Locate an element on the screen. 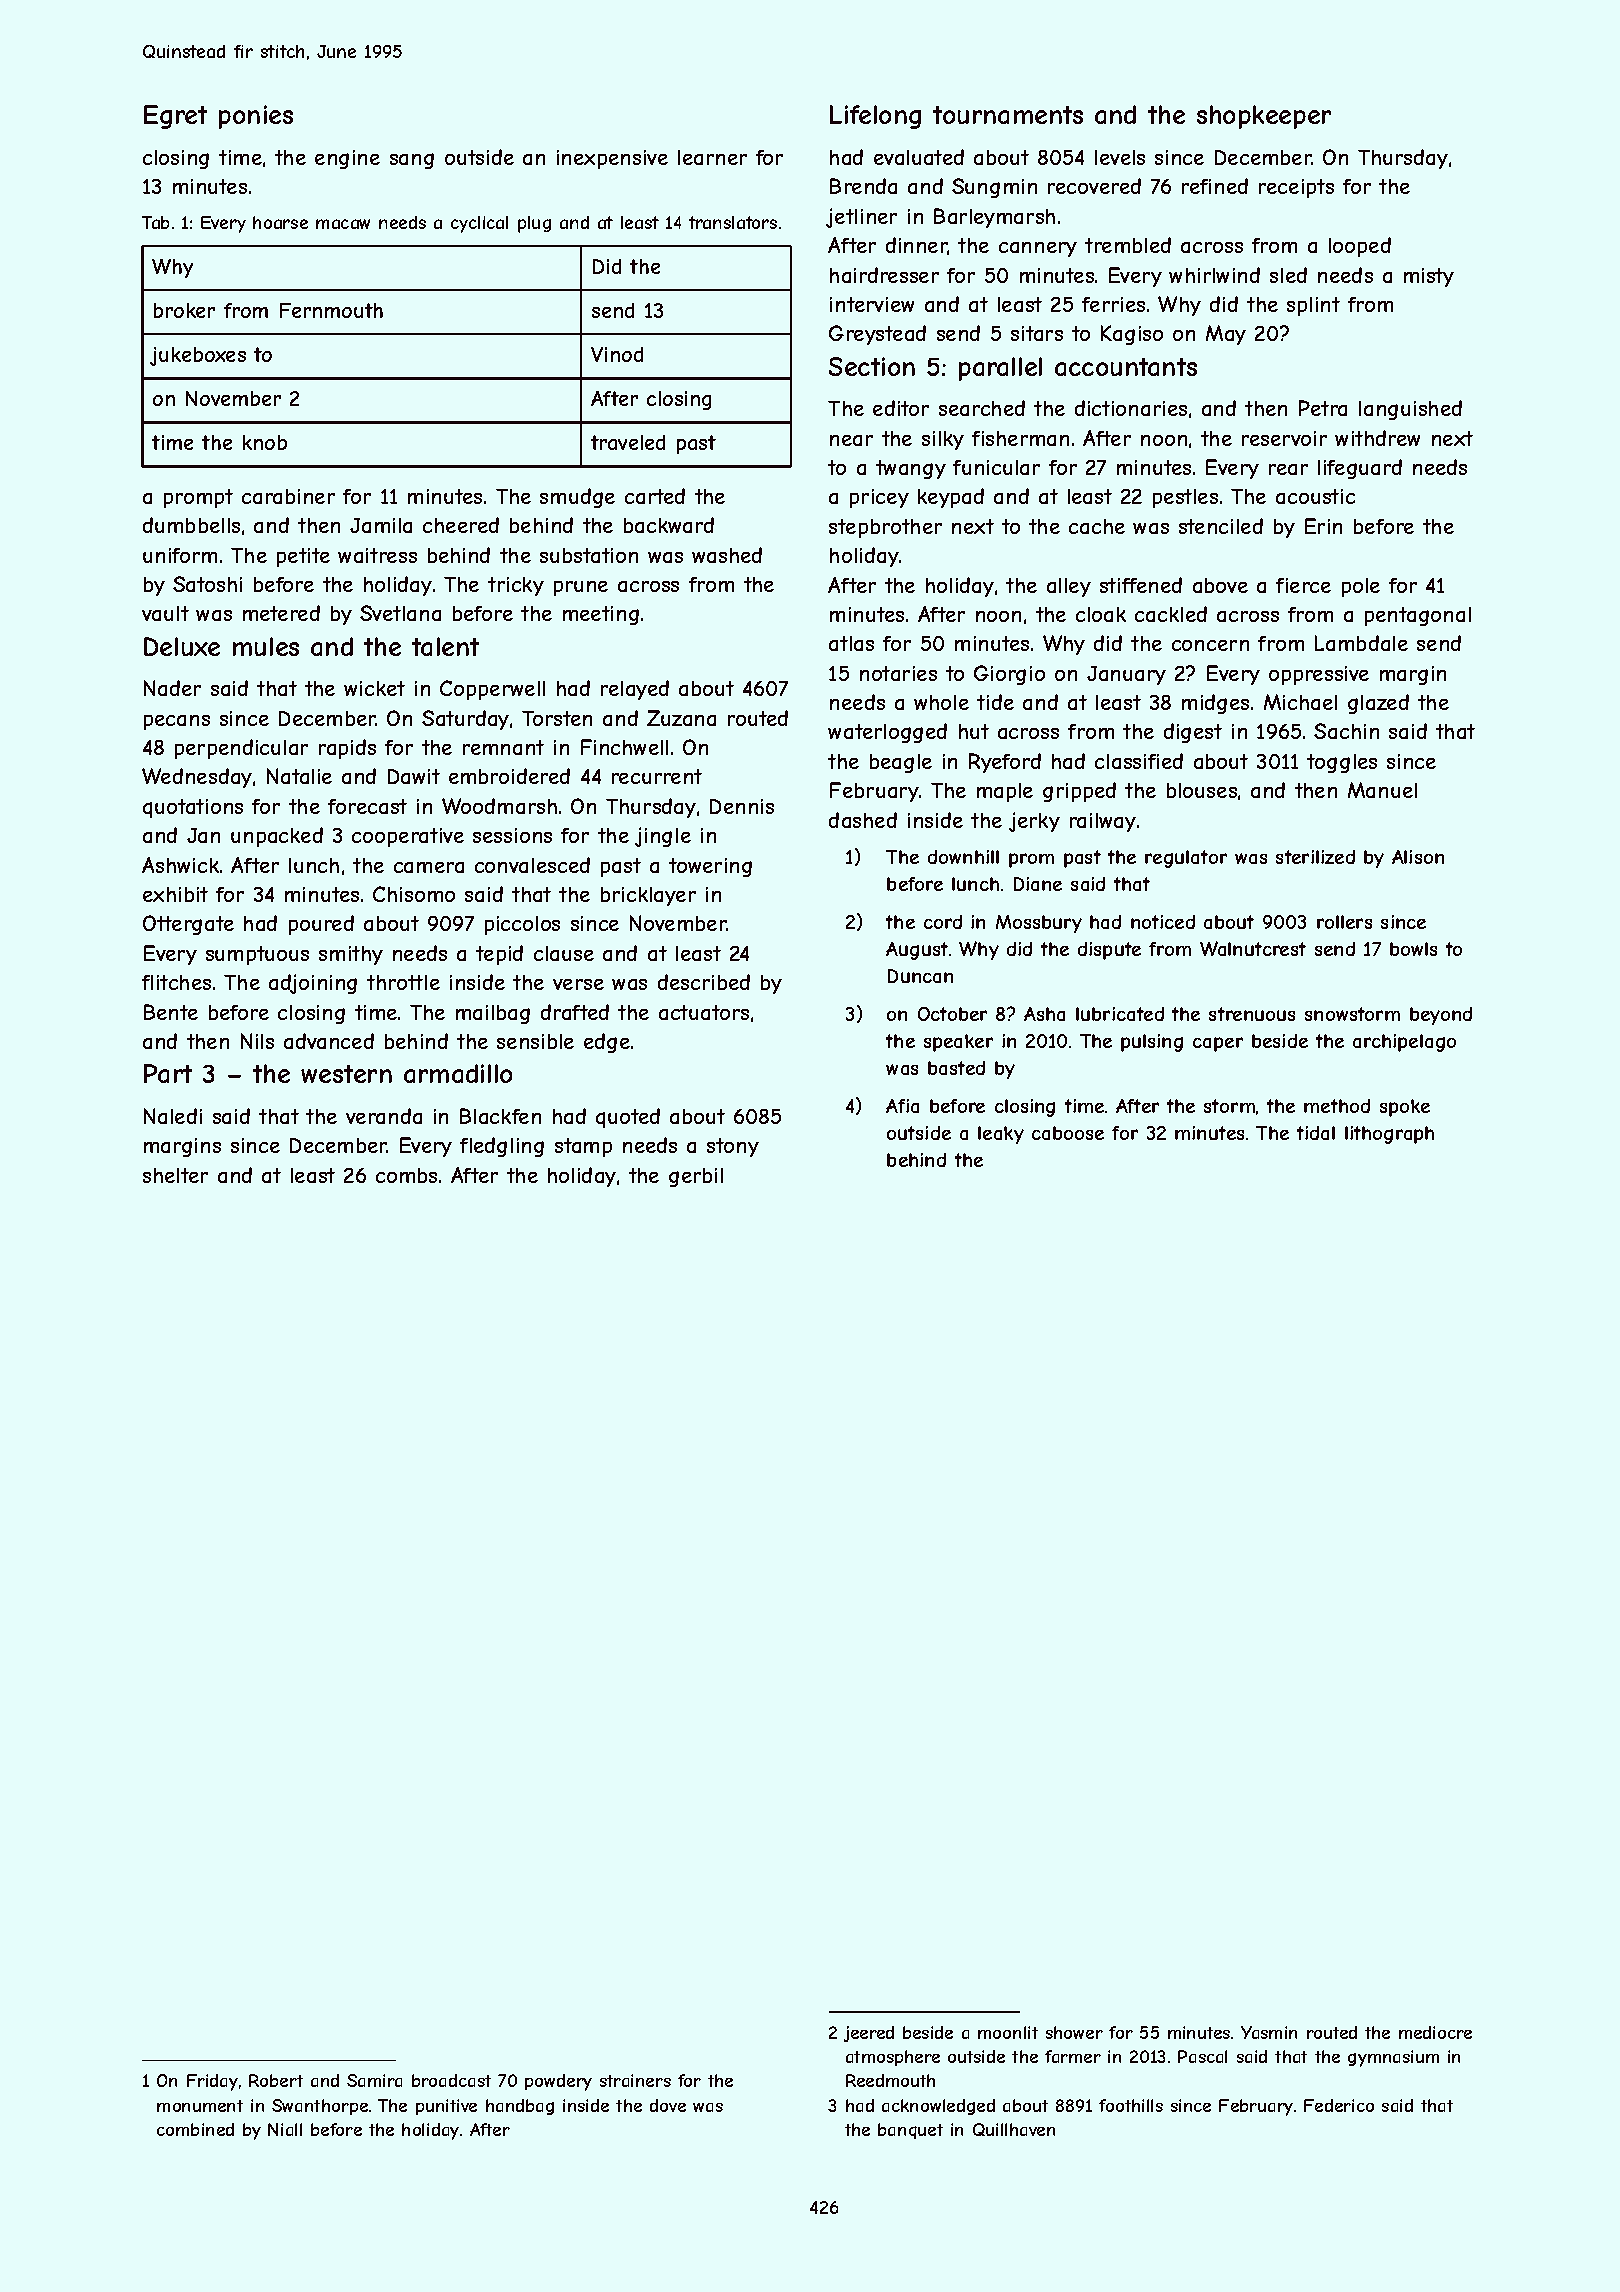 The width and height of the screenshot is (1620, 2292). stepbrother is located at coordinates (885, 528).
